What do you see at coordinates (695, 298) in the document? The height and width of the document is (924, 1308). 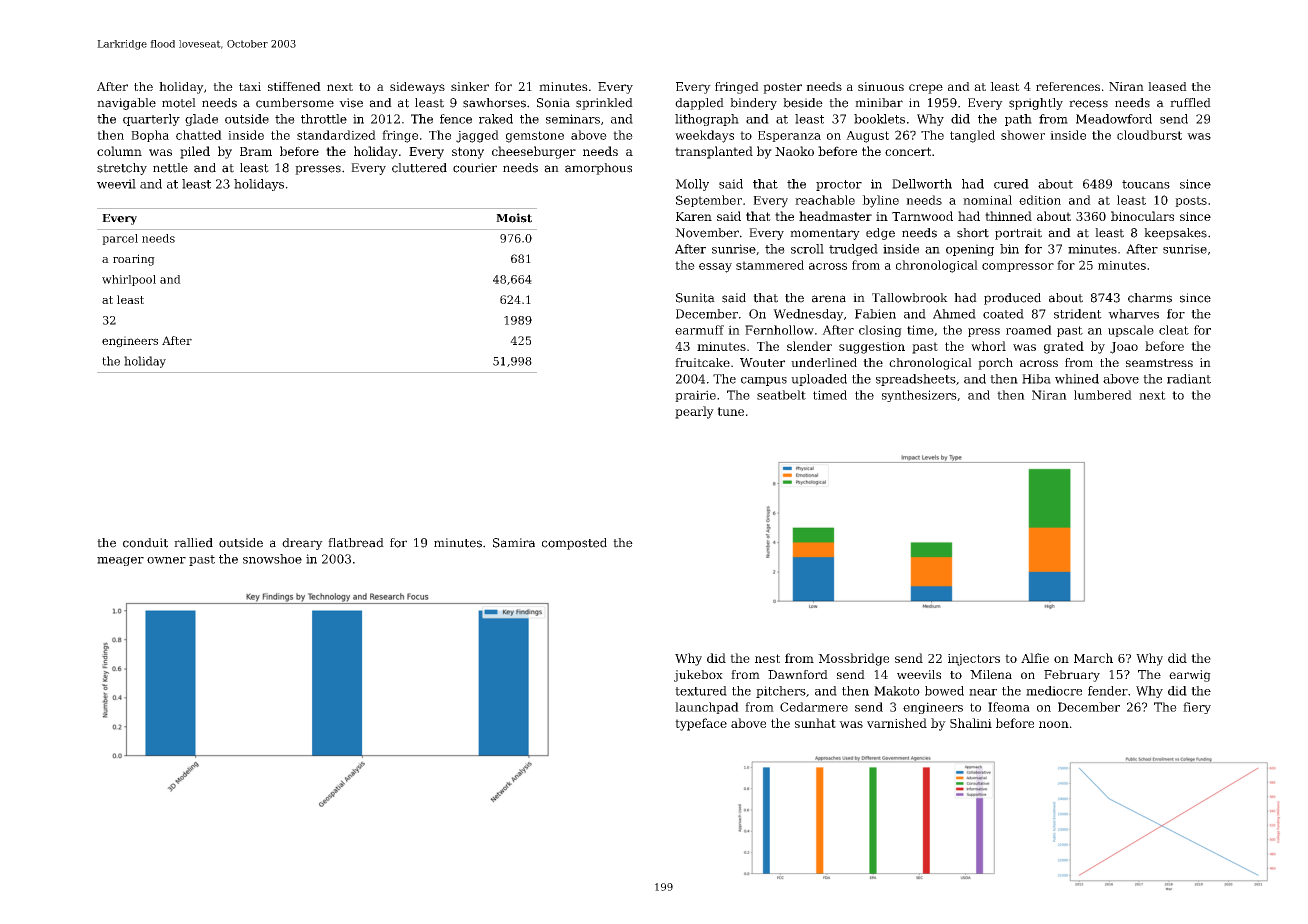 I see `Sunita` at bounding box center [695, 298].
